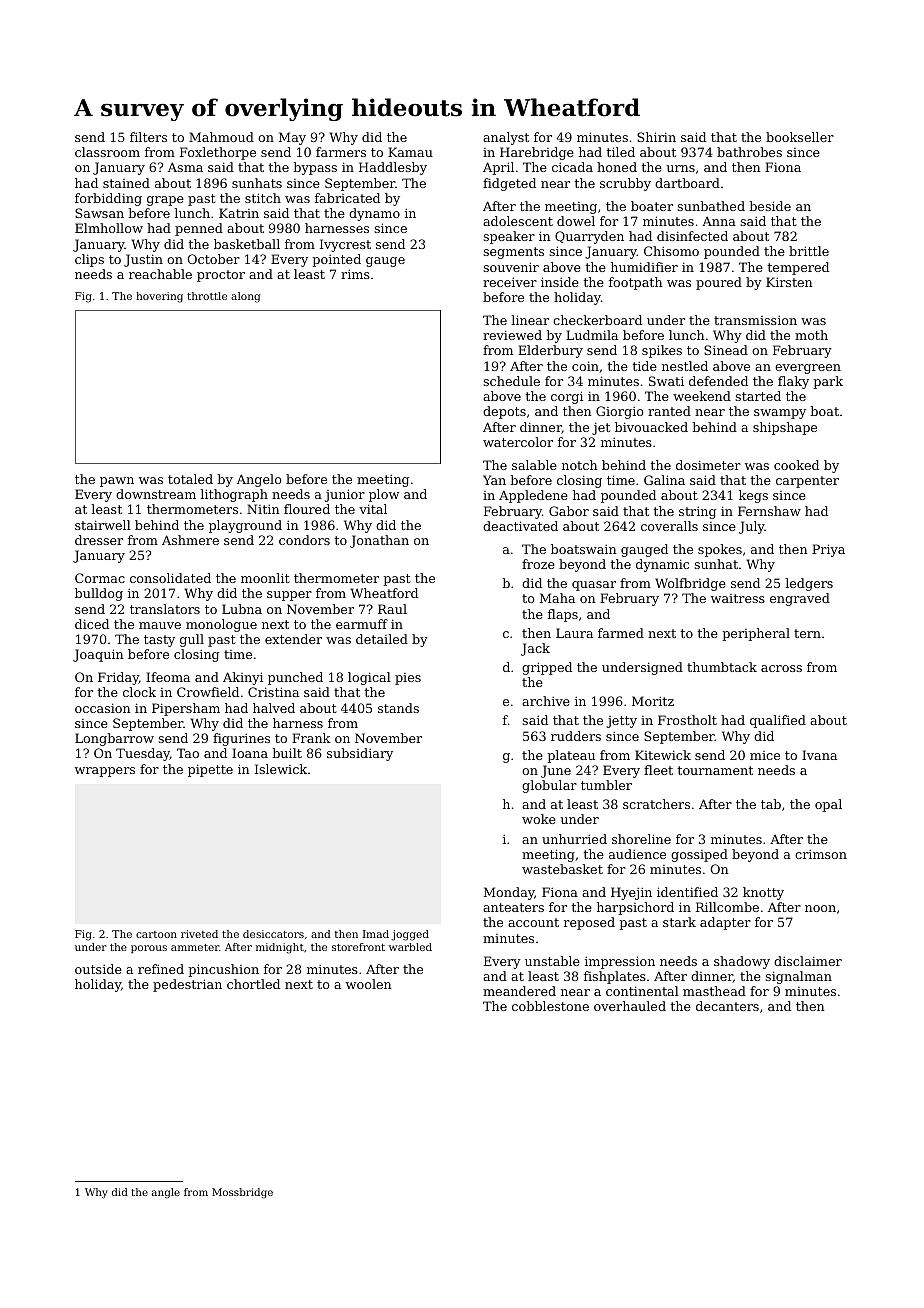  I want to click on woke, so click(539, 819).
